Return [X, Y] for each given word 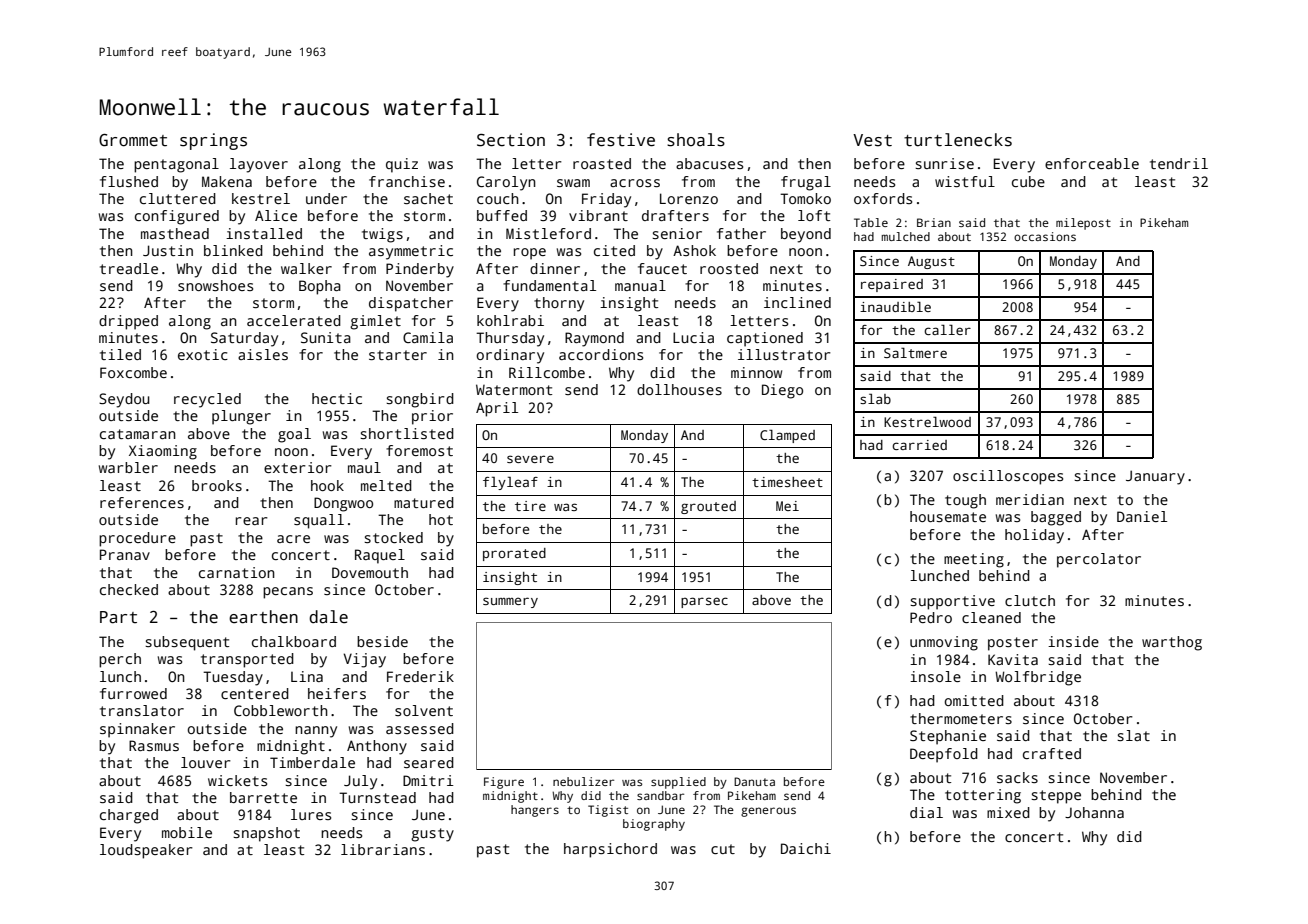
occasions [1045, 236]
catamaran [138, 434]
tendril [1179, 163]
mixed [1008, 812]
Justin [168, 250]
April [497, 409]
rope [530, 254]
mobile [187, 832]
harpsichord [610, 850]
